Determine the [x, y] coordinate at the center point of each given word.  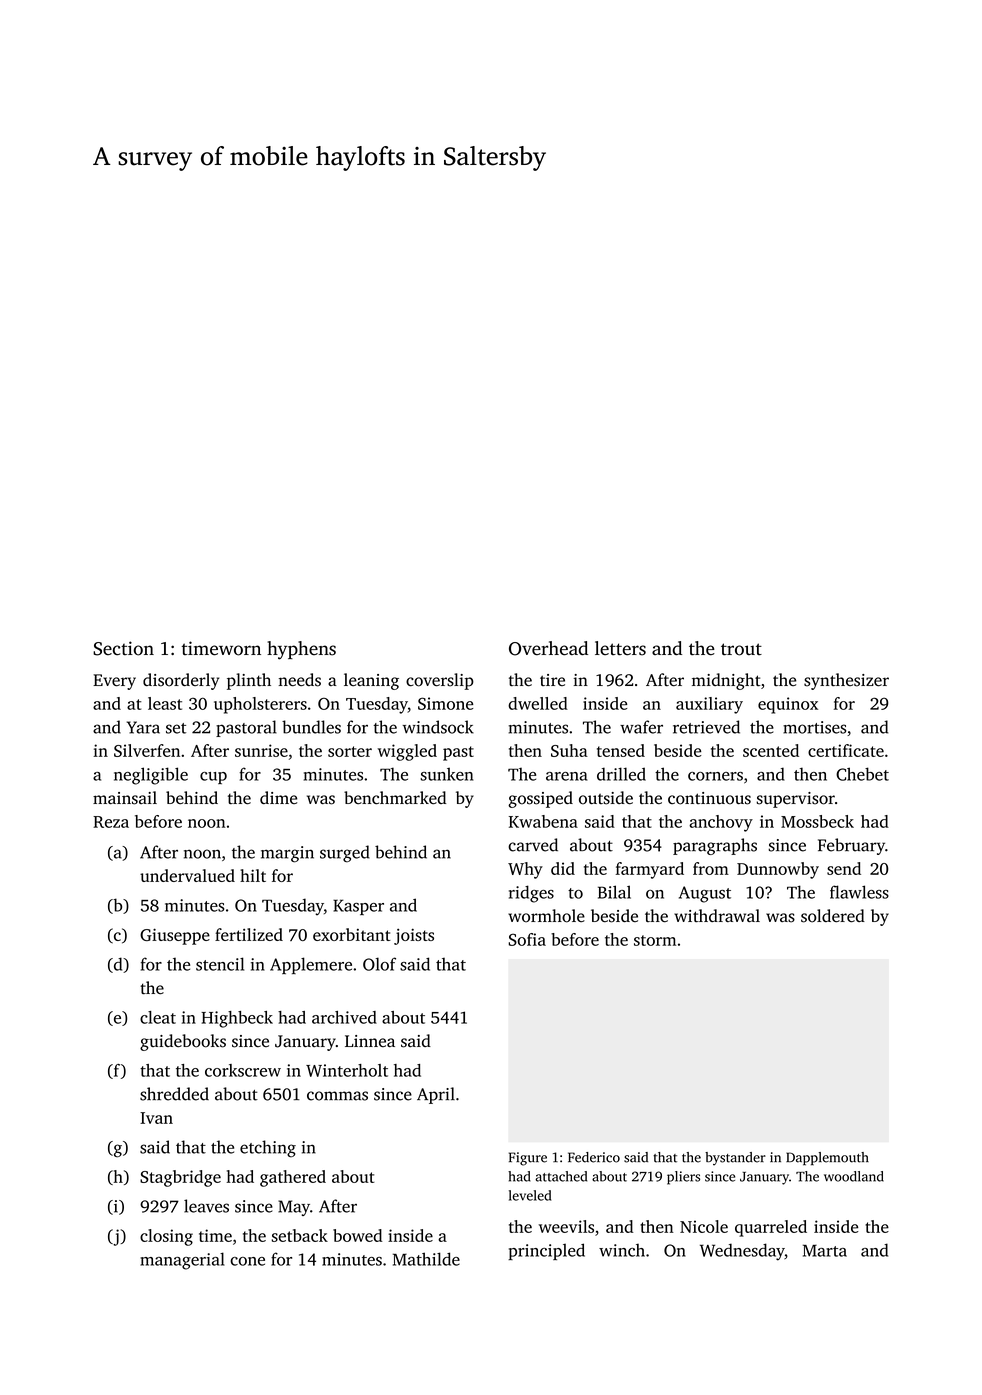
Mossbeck [817, 821]
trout [741, 649]
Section [123, 648]
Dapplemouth [827, 1159]
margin [287, 854]
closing [166, 1237]
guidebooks [183, 1042]
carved [533, 845]
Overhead [548, 648]
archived [344, 1017]
